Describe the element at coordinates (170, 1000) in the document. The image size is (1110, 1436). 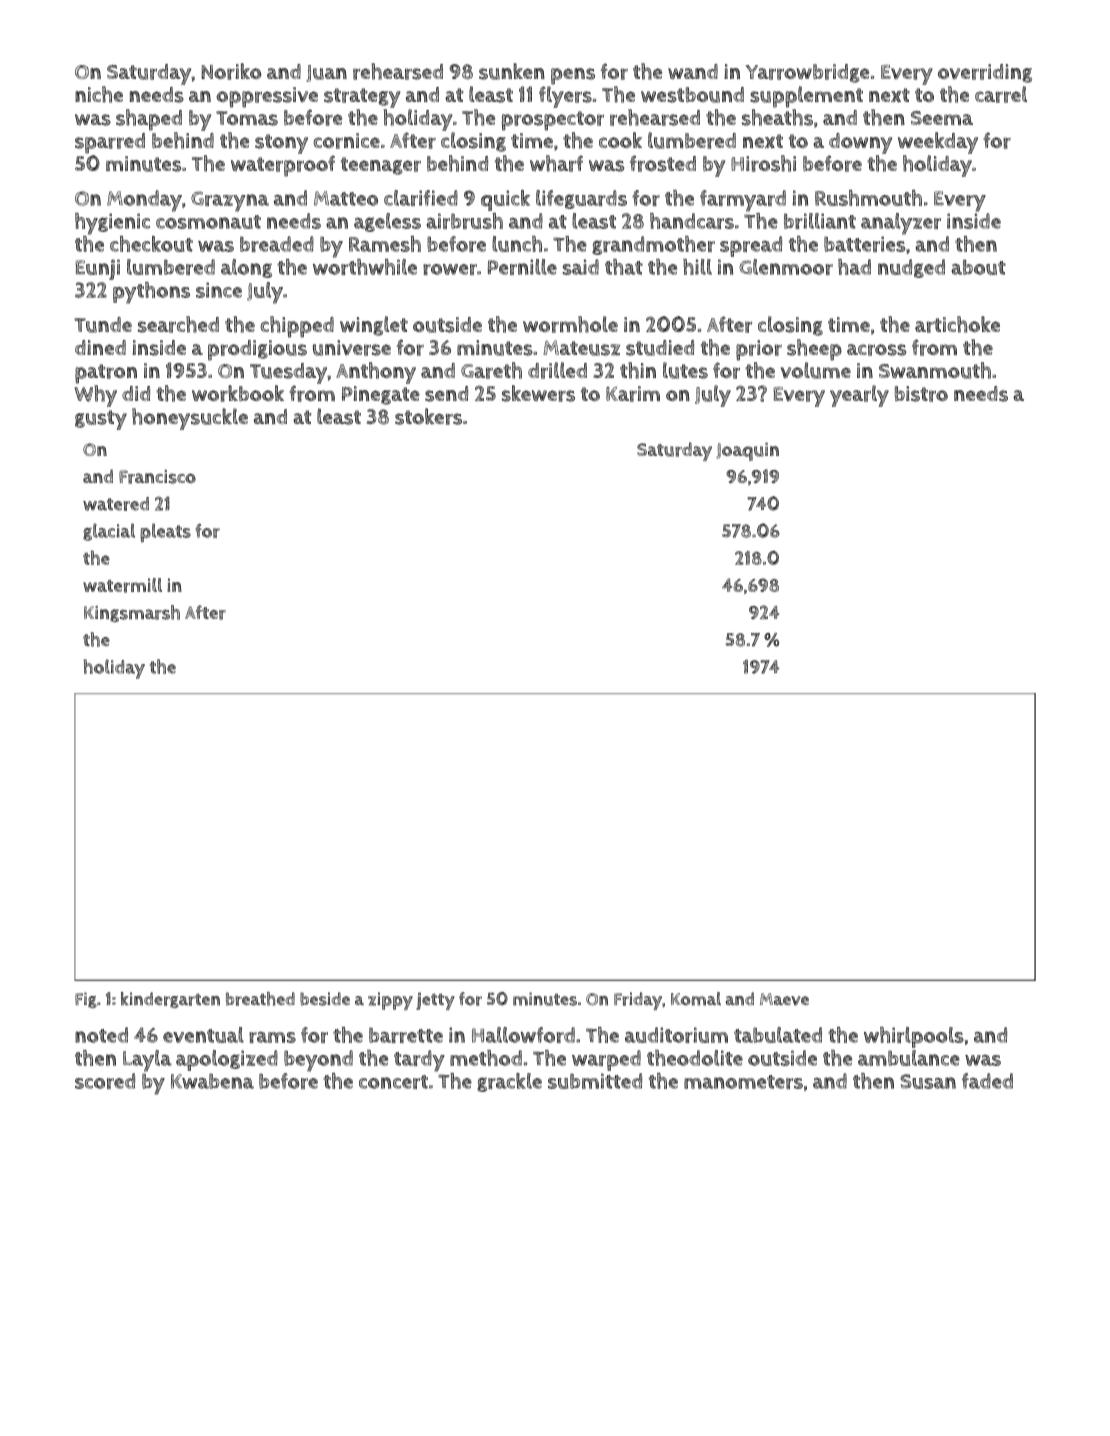
I see `kindergarten` at that location.
